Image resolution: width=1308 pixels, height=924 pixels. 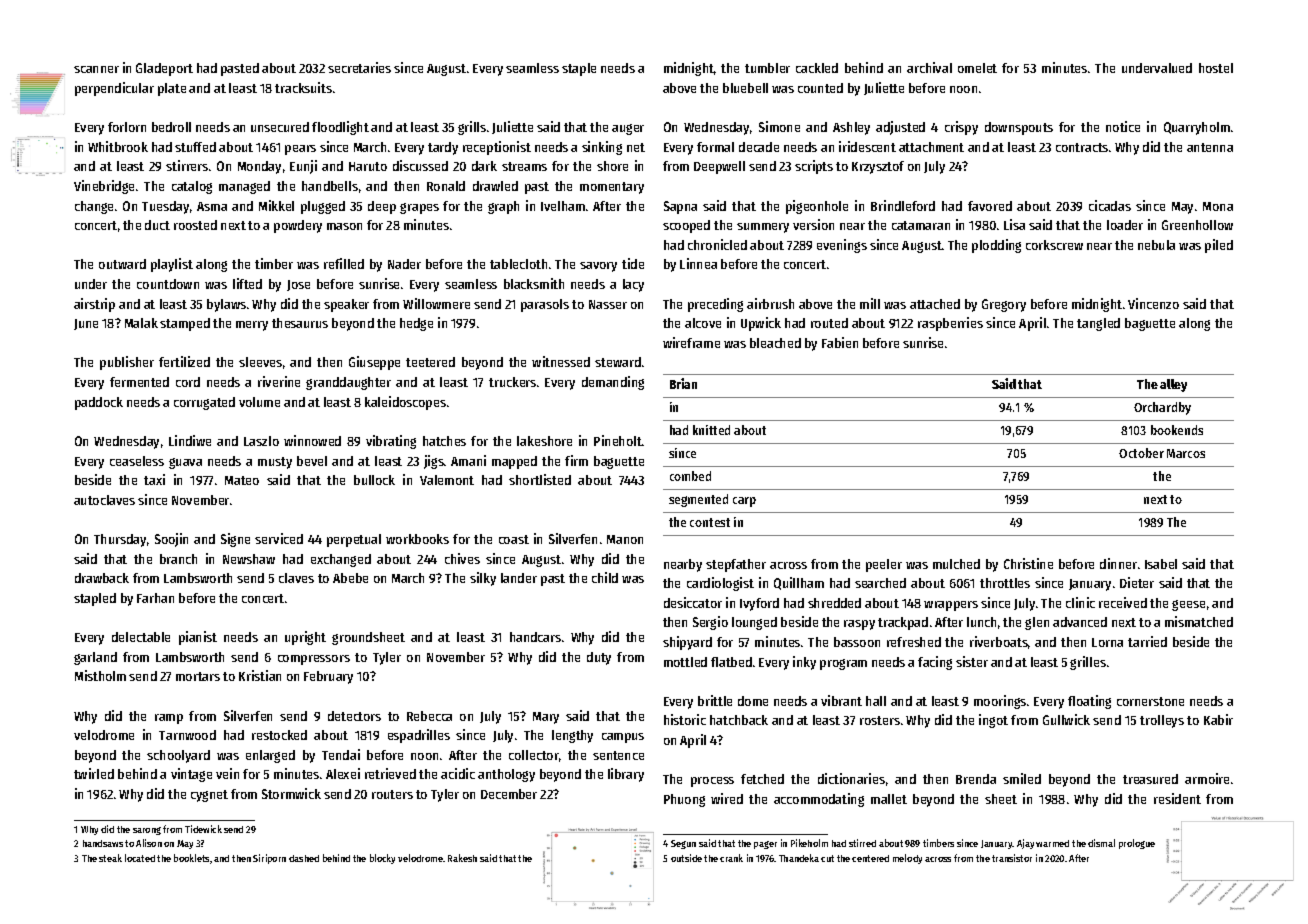 I want to click on twirled, so click(x=94, y=773).
